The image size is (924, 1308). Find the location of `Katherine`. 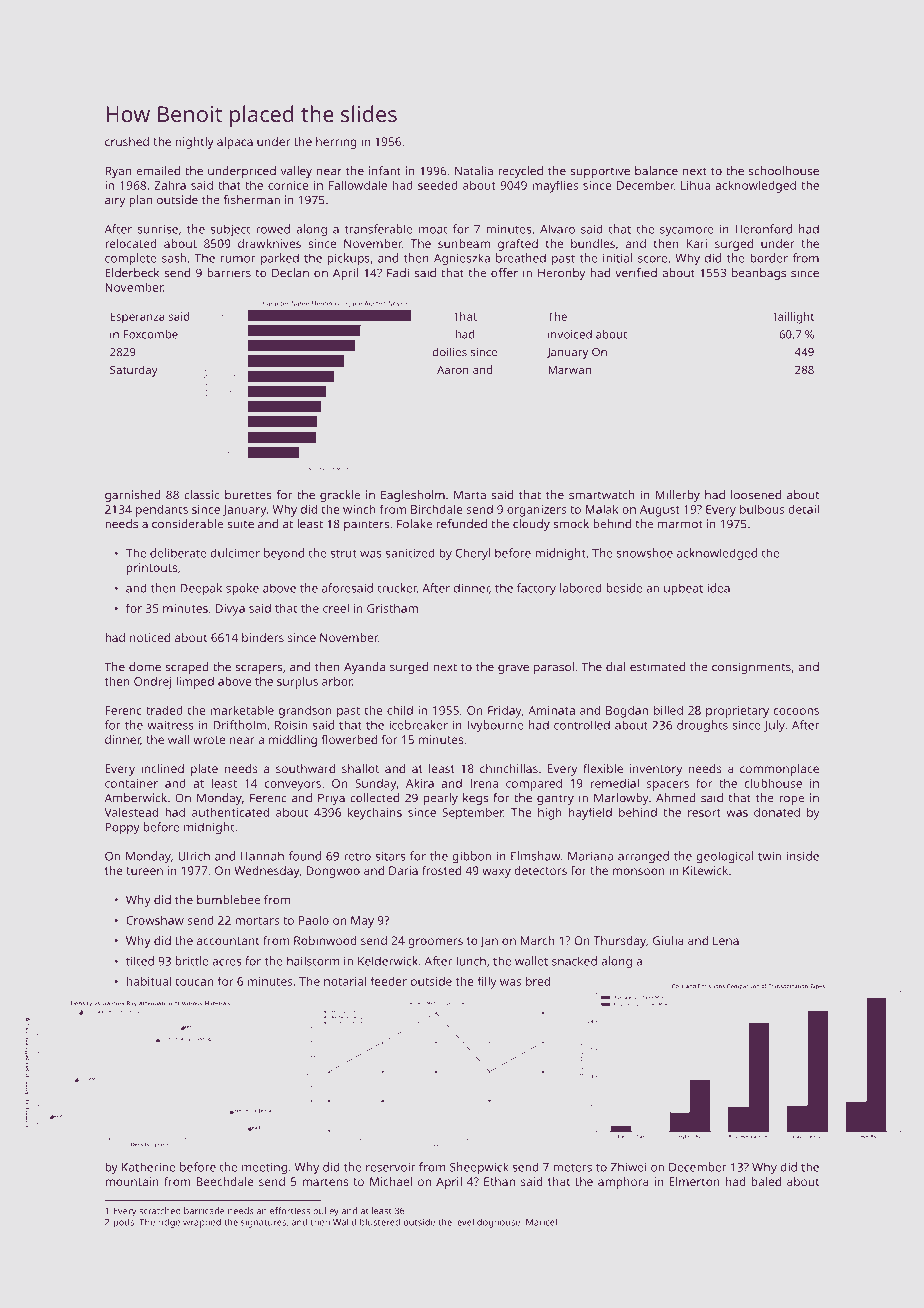

Katherine is located at coordinates (148, 1167).
